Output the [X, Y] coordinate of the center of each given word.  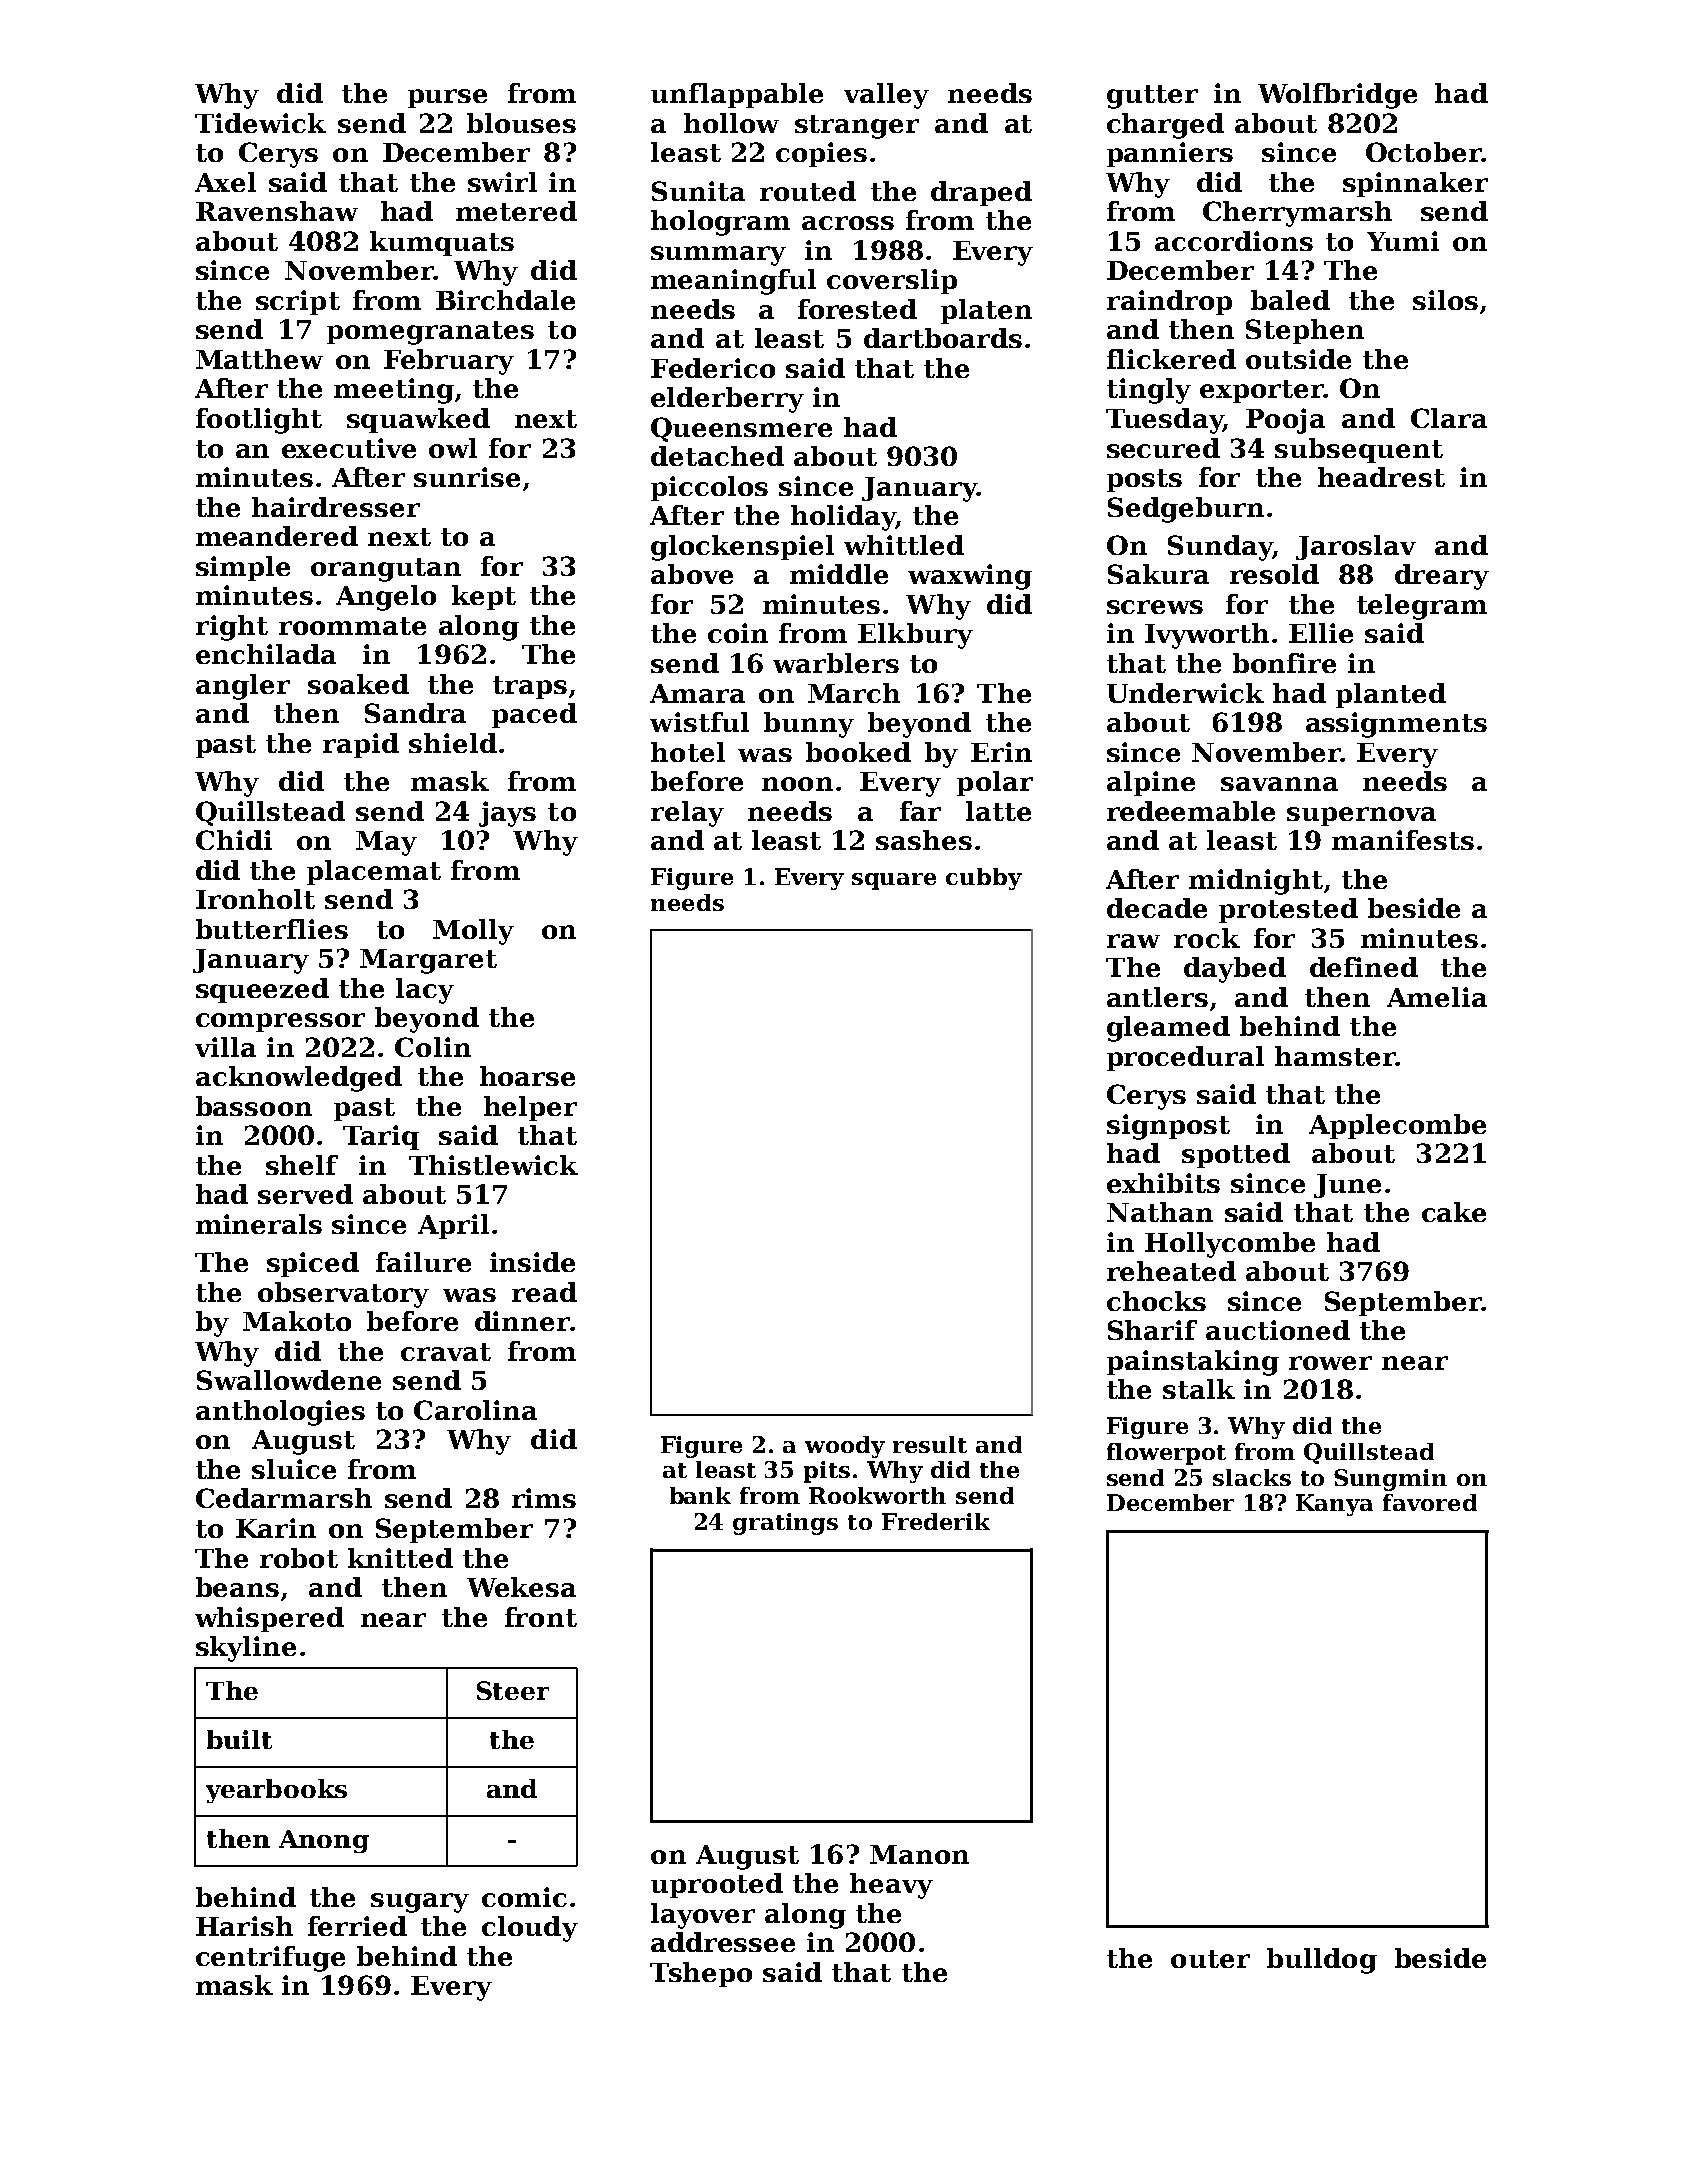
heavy [891, 1886]
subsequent [1359, 450]
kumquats [442, 243]
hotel [688, 752]
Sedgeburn [1186, 510]
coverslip [892, 281]
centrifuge [270, 1959]
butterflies [272, 929]
